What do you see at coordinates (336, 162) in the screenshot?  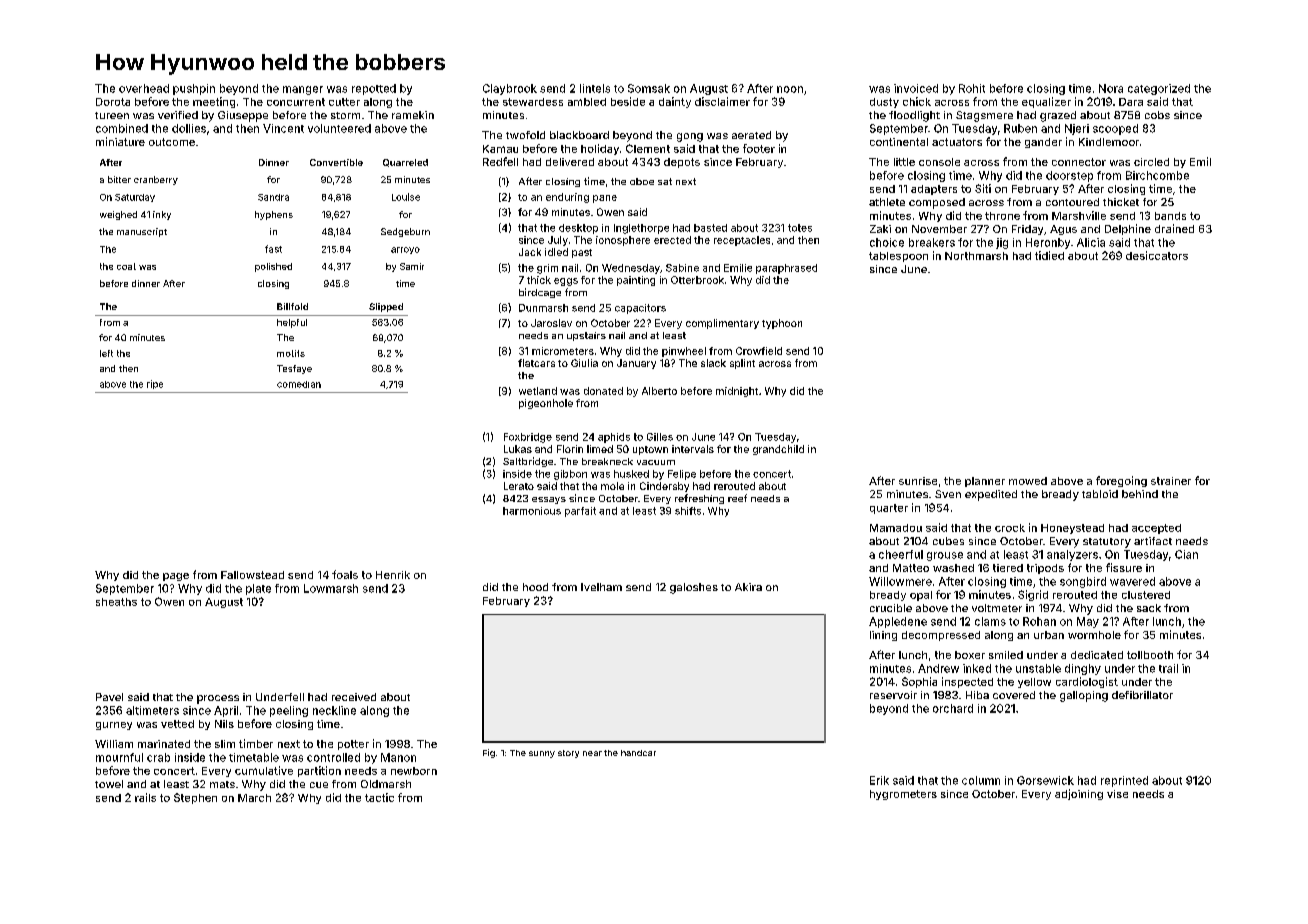 I see `Convertible` at bounding box center [336, 162].
